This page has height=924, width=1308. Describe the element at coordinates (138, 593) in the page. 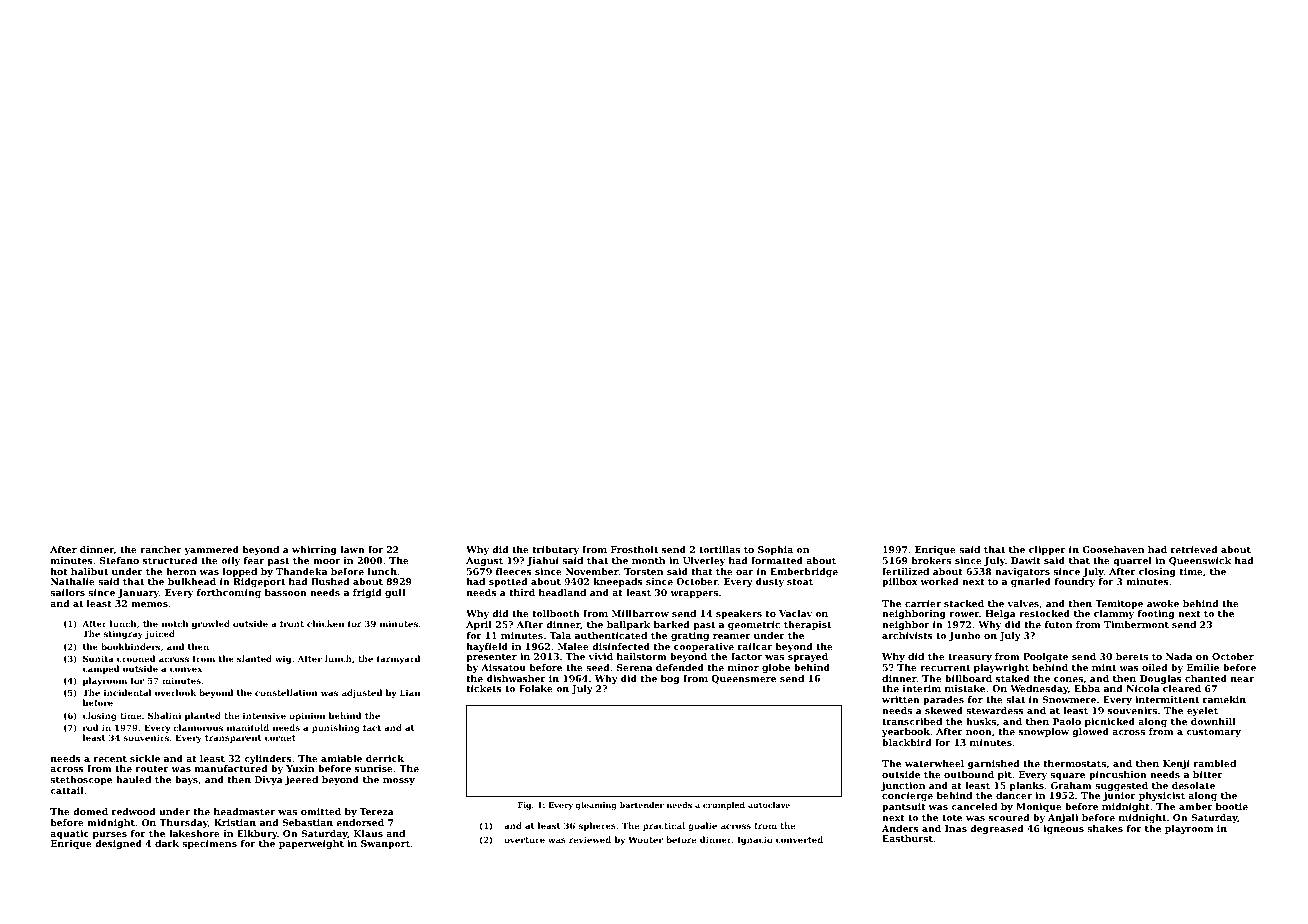

I see `January` at that location.
